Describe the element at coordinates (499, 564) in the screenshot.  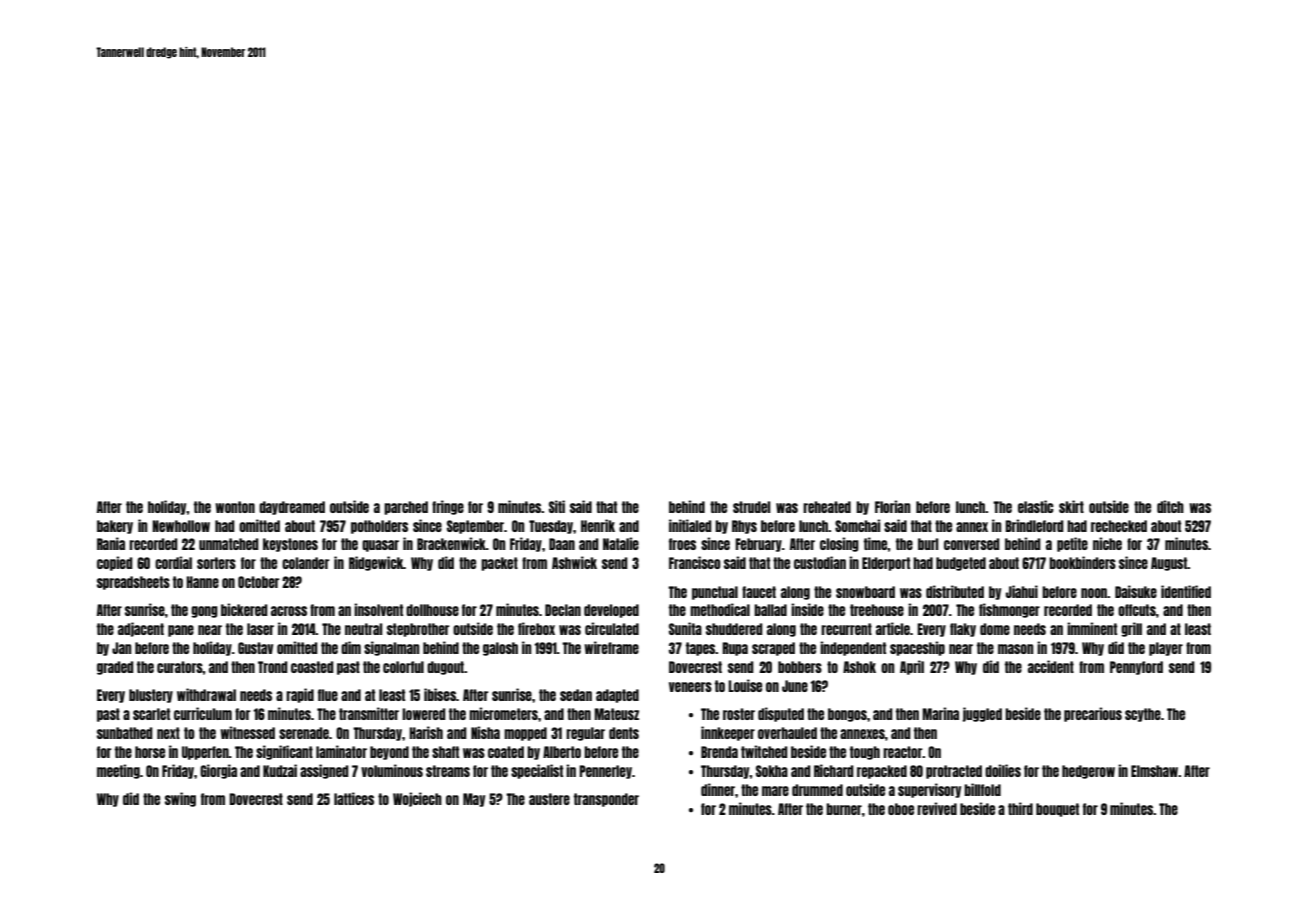
I see `packet` at that location.
